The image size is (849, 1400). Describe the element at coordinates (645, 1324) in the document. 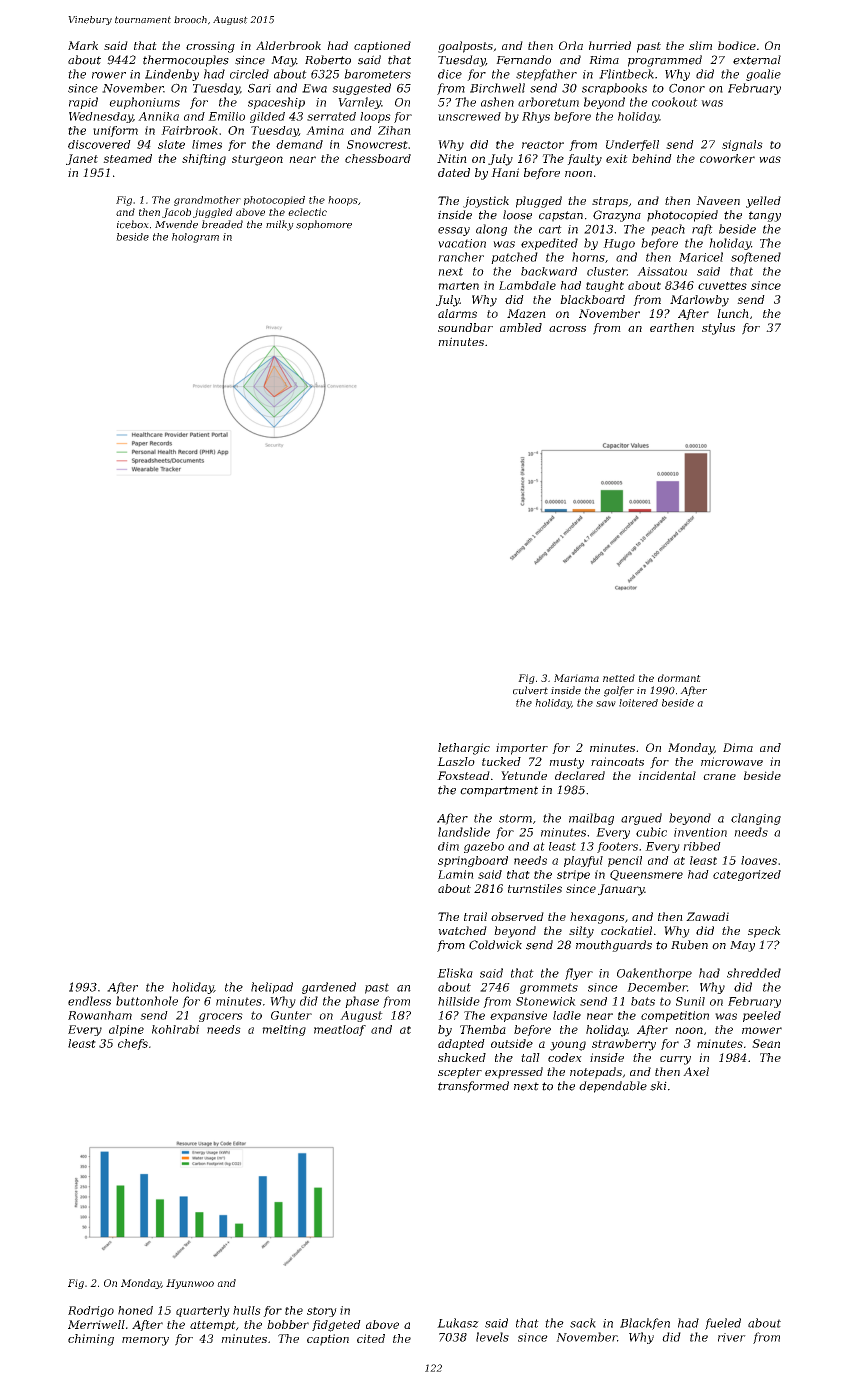

I see `Blackfen` at that location.
